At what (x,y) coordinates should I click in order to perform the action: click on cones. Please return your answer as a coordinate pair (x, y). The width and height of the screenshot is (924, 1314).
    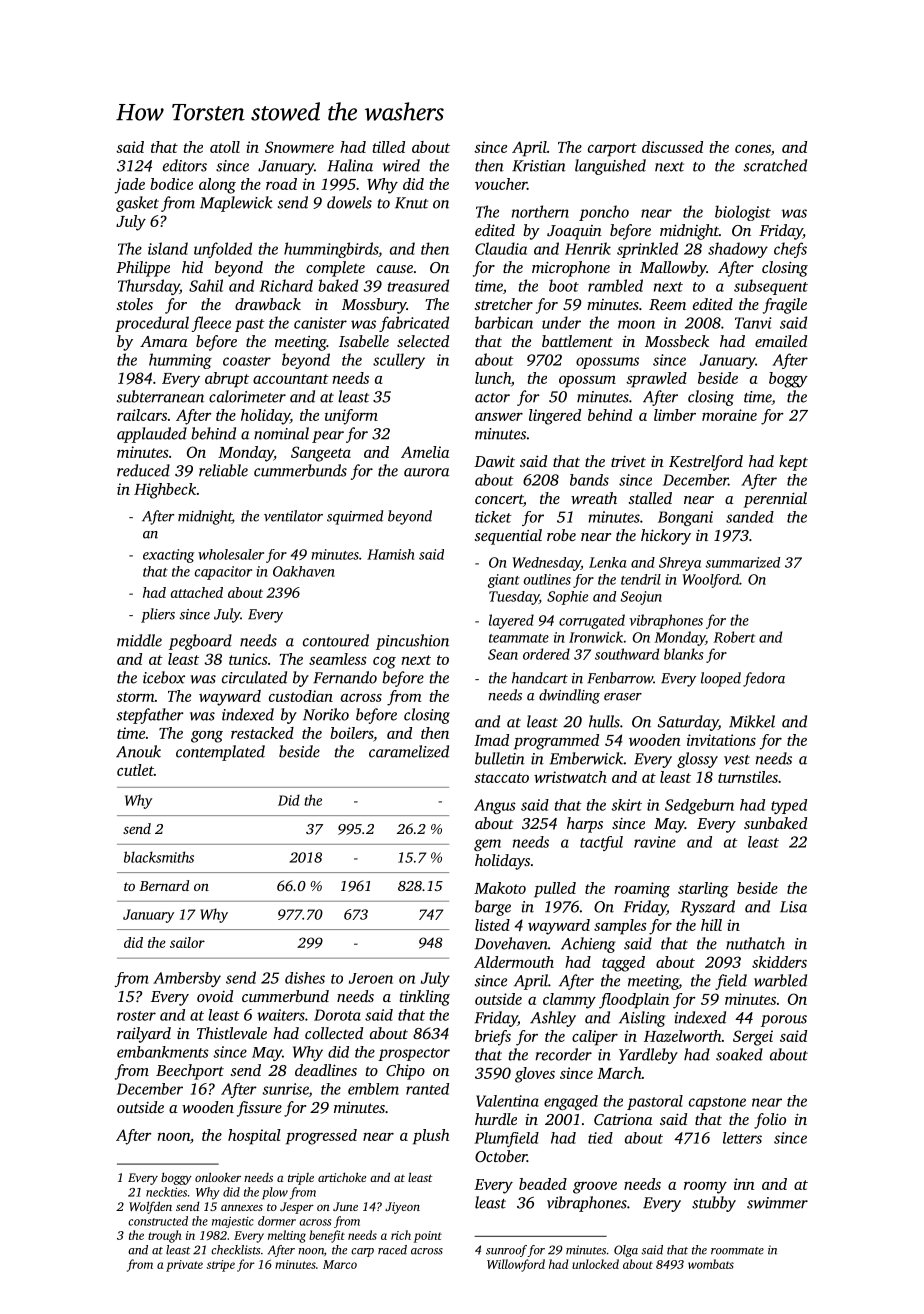
    Looking at the image, I should click on (753, 149).
